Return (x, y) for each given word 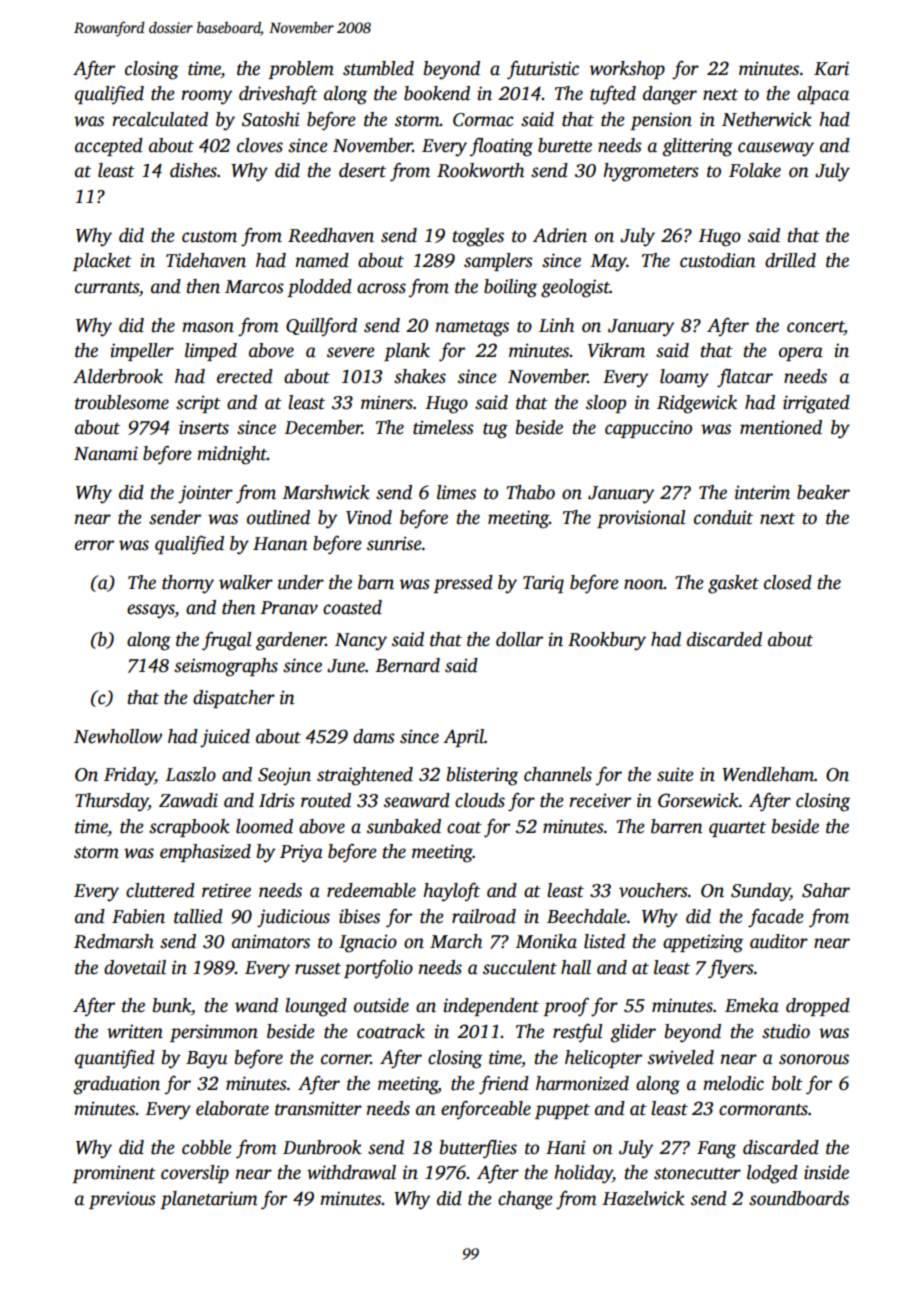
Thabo (530, 492)
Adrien (560, 235)
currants (107, 288)
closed (788, 582)
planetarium (209, 1200)
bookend (437, 93)
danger (670, 95)
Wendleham (768, 774)
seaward (417, 800)
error (94, 545)
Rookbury (607, 641)
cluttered (160, 890)
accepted (109, 147)
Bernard (407, 665)
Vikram (616, 350)
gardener (291, 641)
